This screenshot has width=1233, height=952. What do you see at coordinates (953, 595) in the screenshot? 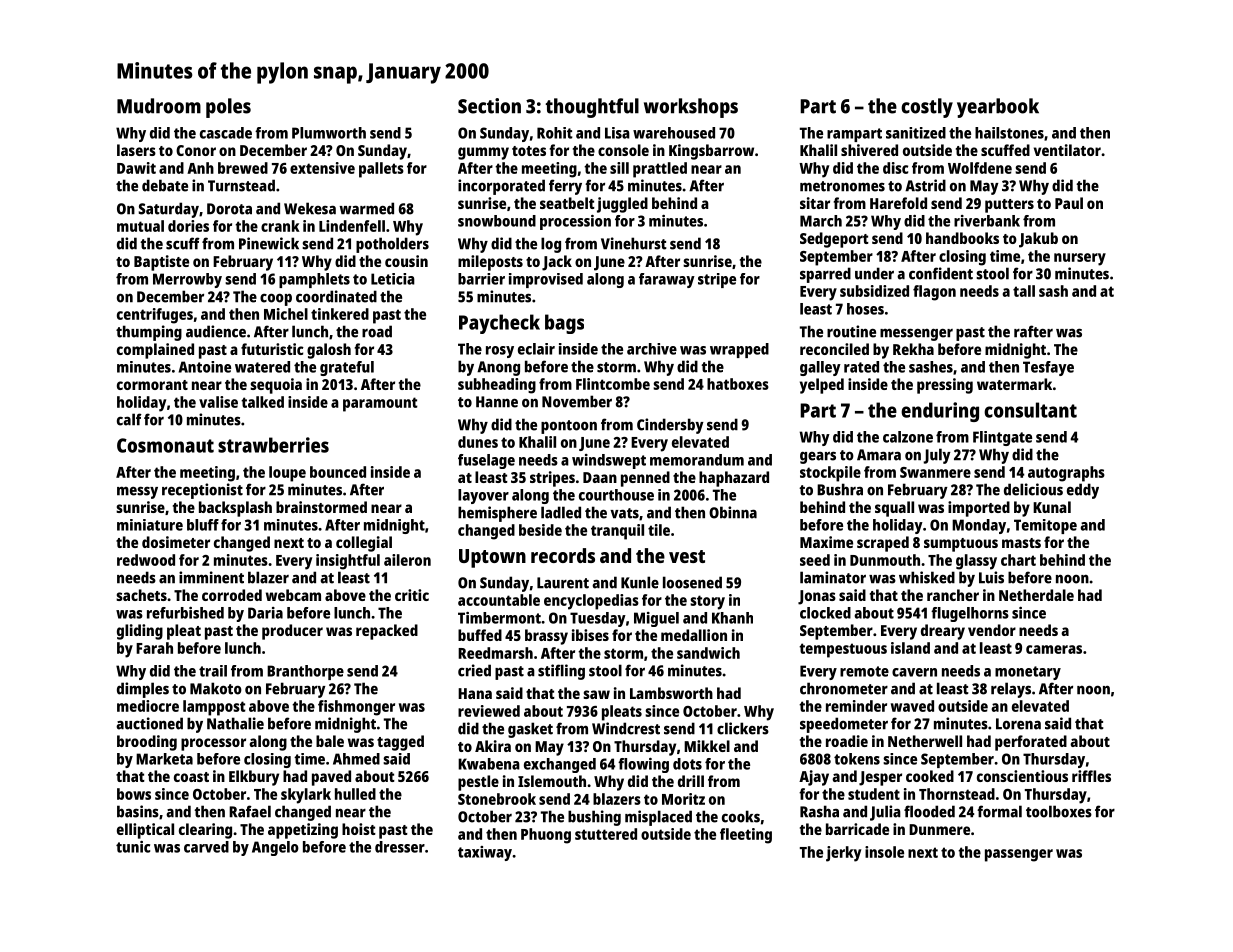
I see `rancher` at bounding box center [953, 595].
